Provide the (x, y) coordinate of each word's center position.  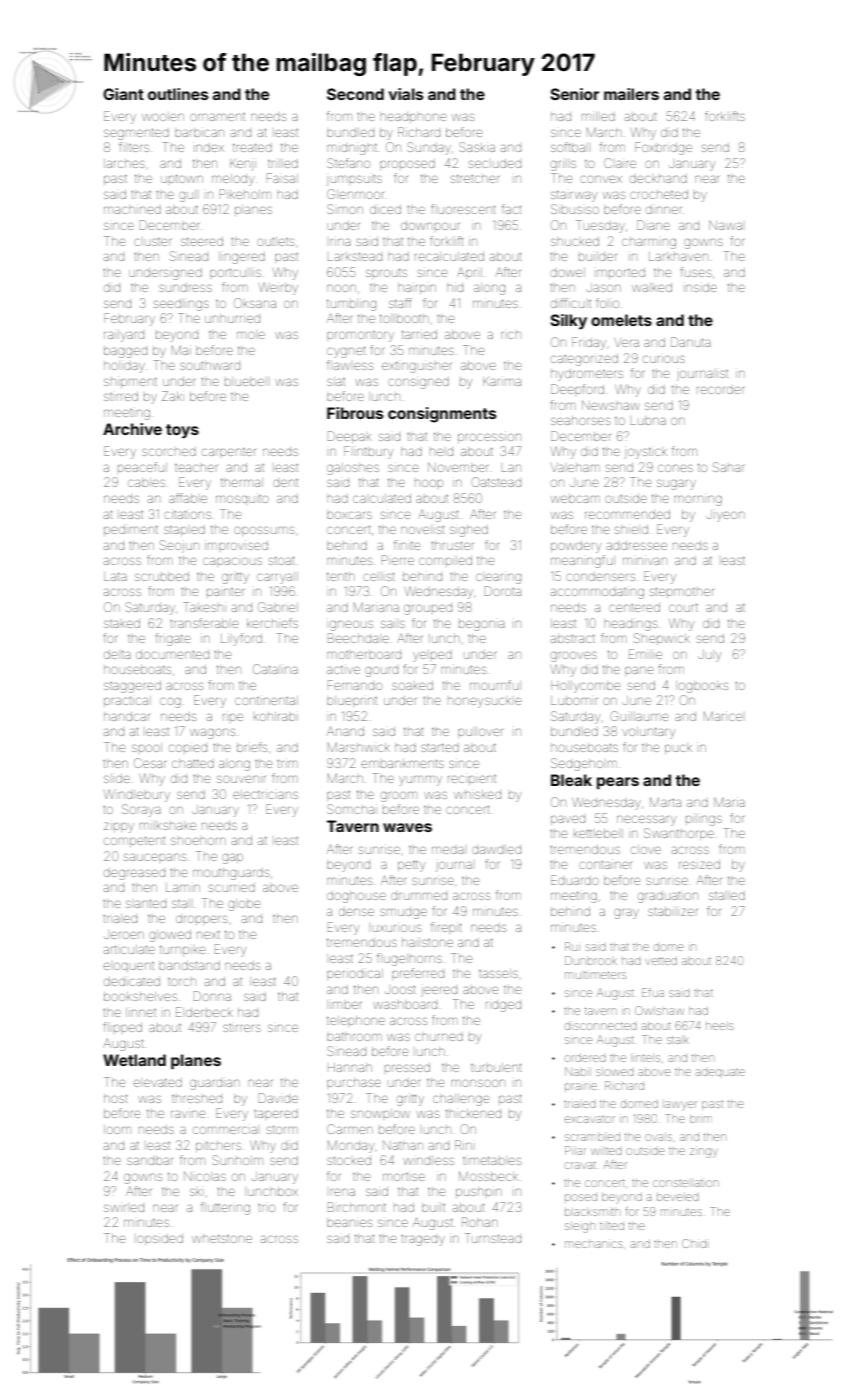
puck (678, 749)
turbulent (496, 1067)
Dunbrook (591, 960)
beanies (349, 1223)
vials (406, 94)
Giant (123, 94)
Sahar (728, 467)
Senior (574, 94)
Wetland (134, 1060)
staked (122, 623)
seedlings (181, 305)
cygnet (346, 352)
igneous (351, 625)
